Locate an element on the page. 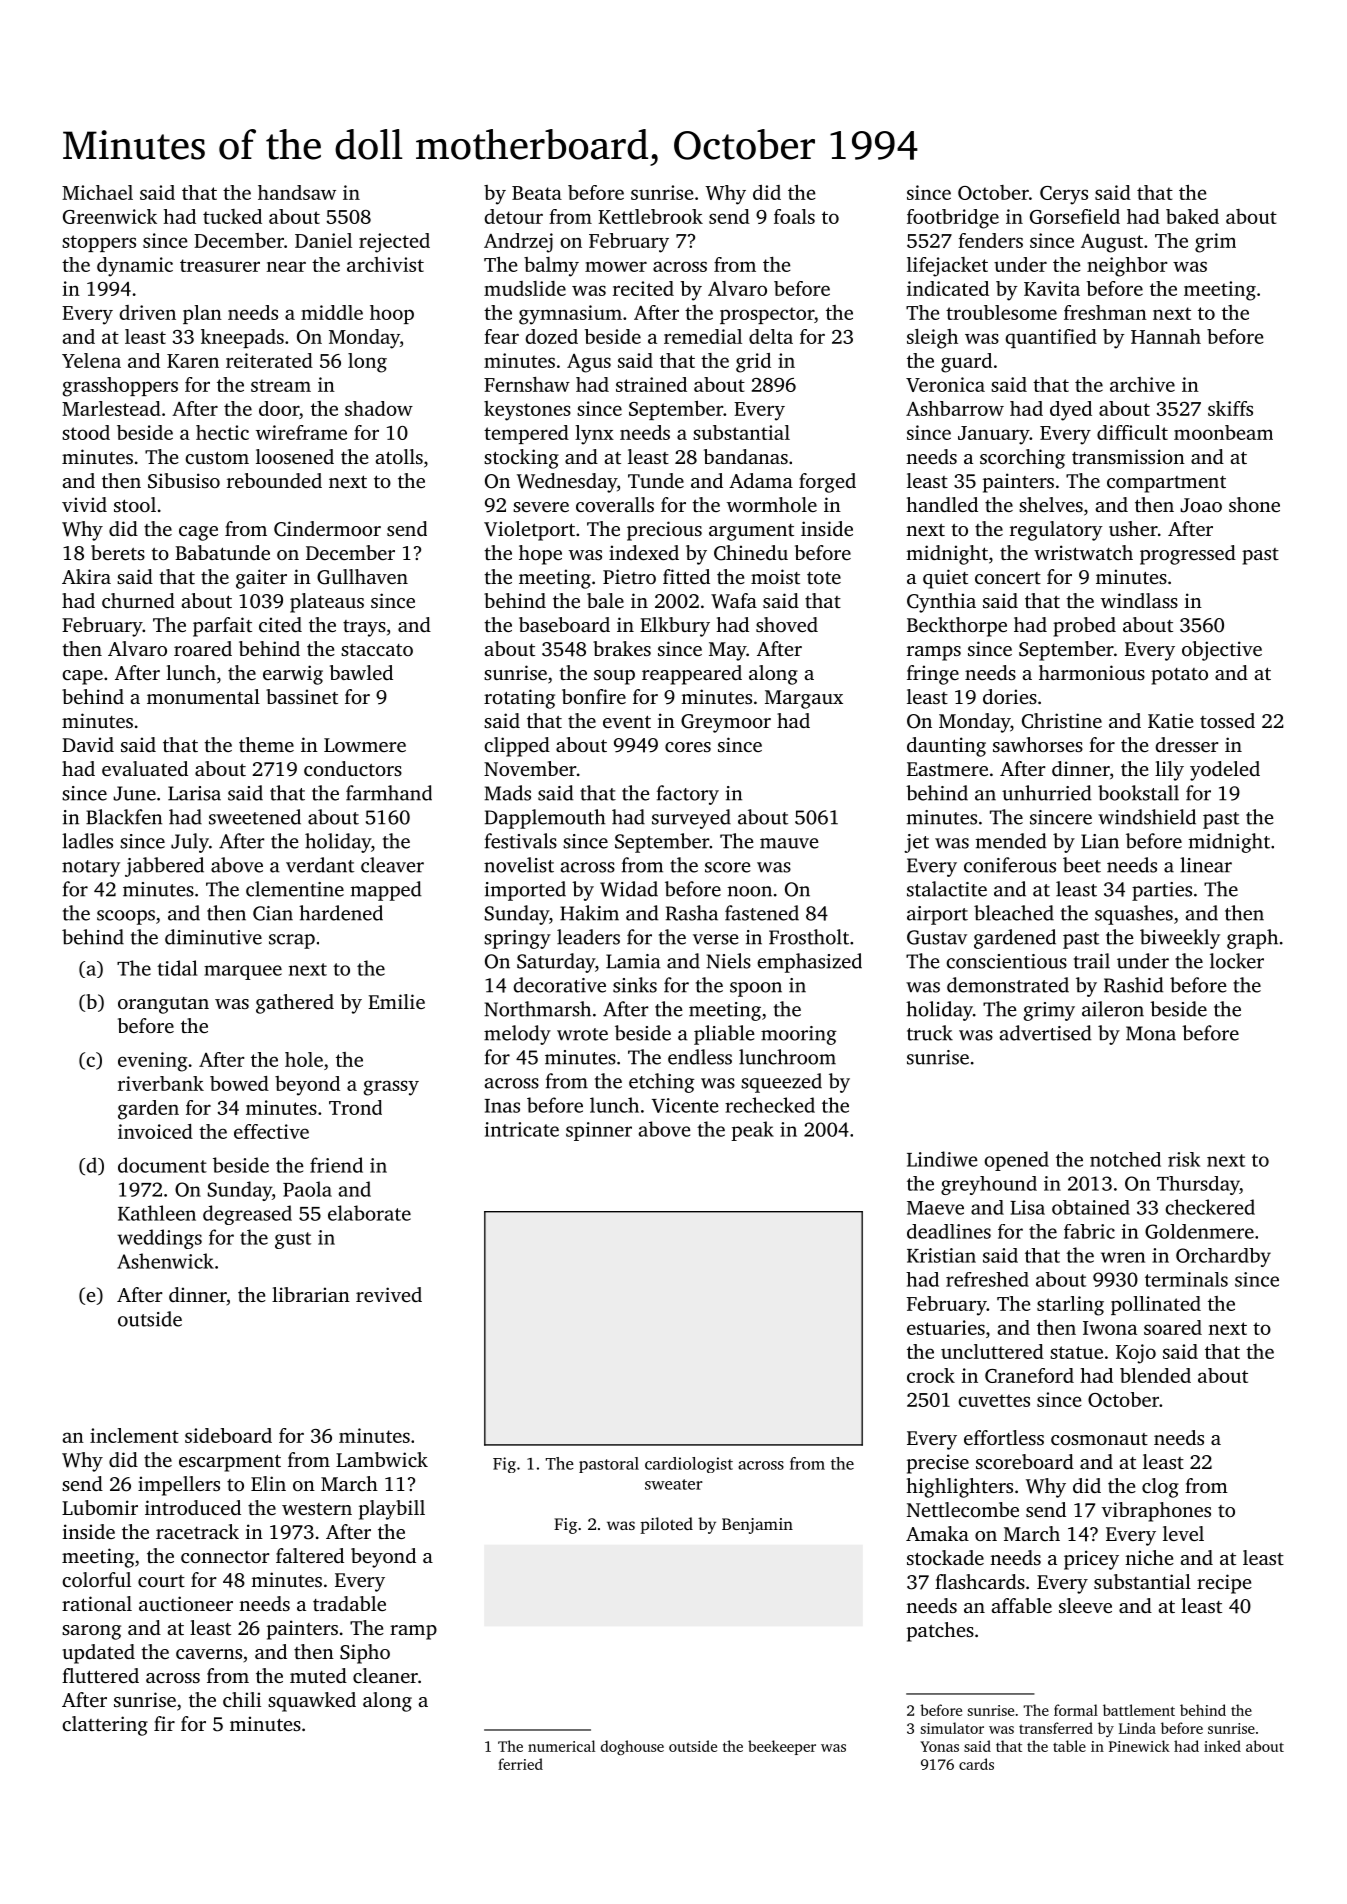 The height and width of the page is (1904, 1347). shoved is located at coordinates (787, 624).
